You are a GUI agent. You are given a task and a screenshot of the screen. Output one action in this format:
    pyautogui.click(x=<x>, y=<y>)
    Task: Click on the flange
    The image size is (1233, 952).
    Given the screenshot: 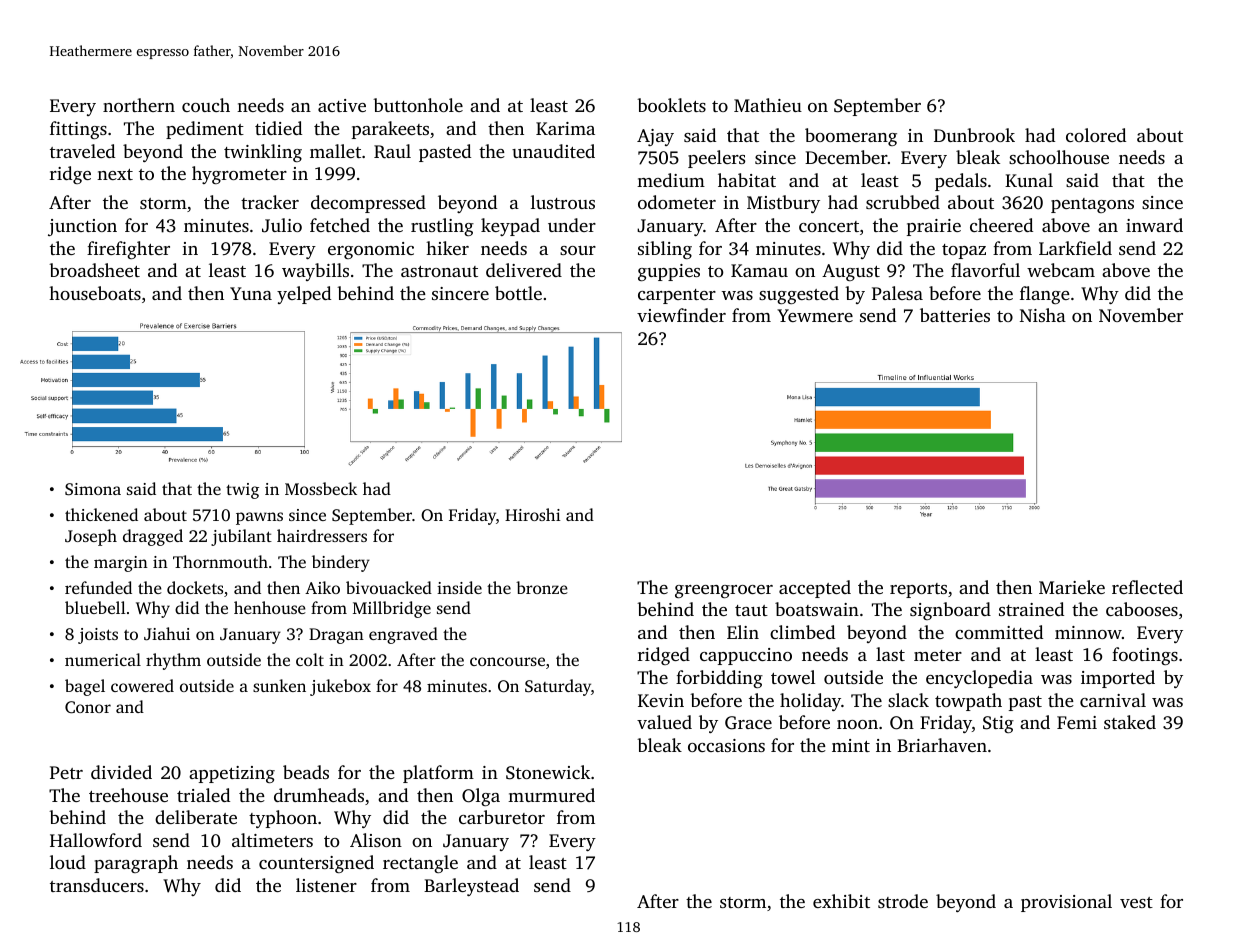 What is the action you would take?
    pyautogui.click(x=1045, y=295)
